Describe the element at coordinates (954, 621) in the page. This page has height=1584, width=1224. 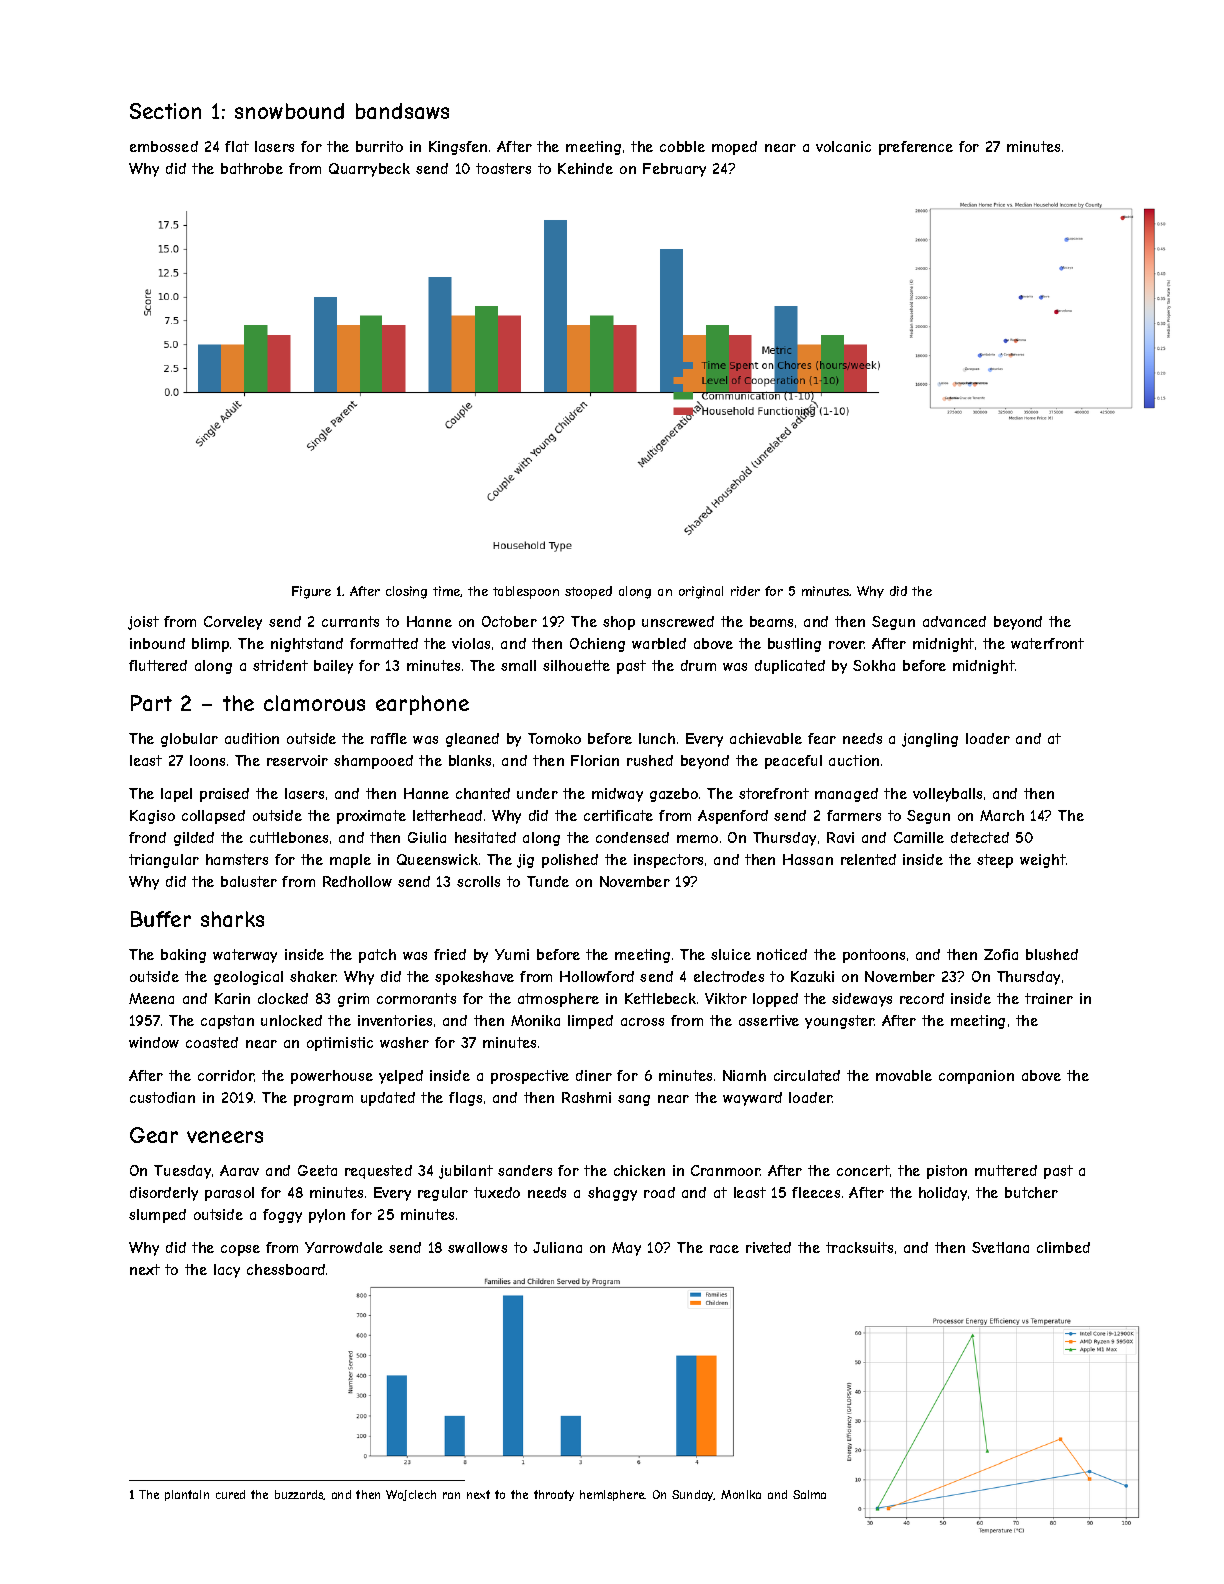
I see `advanced` at that location.
